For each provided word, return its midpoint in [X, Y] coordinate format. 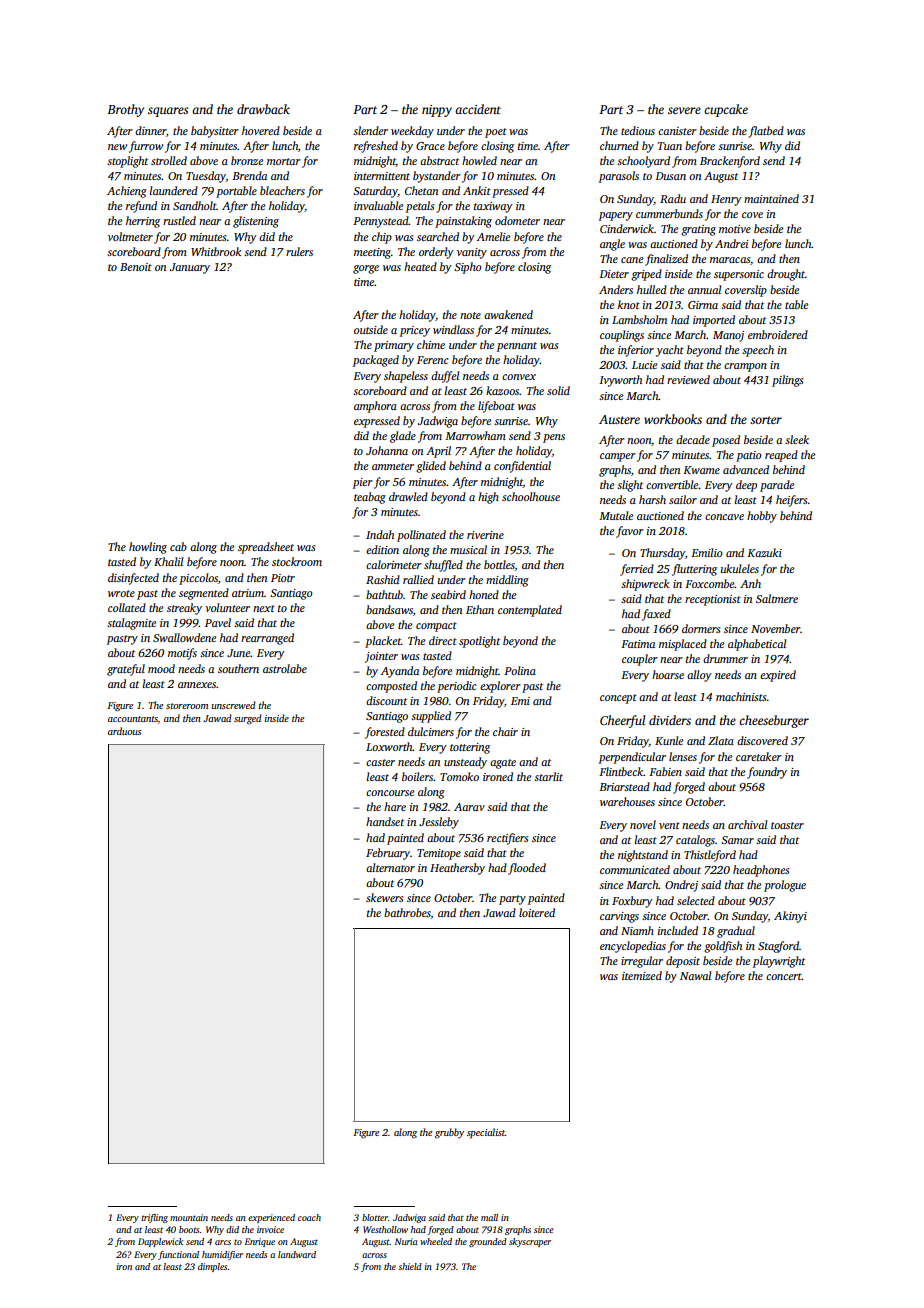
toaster [787, 825]
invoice [270, 1229]
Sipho [468, 268]
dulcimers [431, 731]
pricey [415, 331]
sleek [797, 439]
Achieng [127, 192]
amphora [375, 407]
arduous [124, 731]
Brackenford [730, 162]
